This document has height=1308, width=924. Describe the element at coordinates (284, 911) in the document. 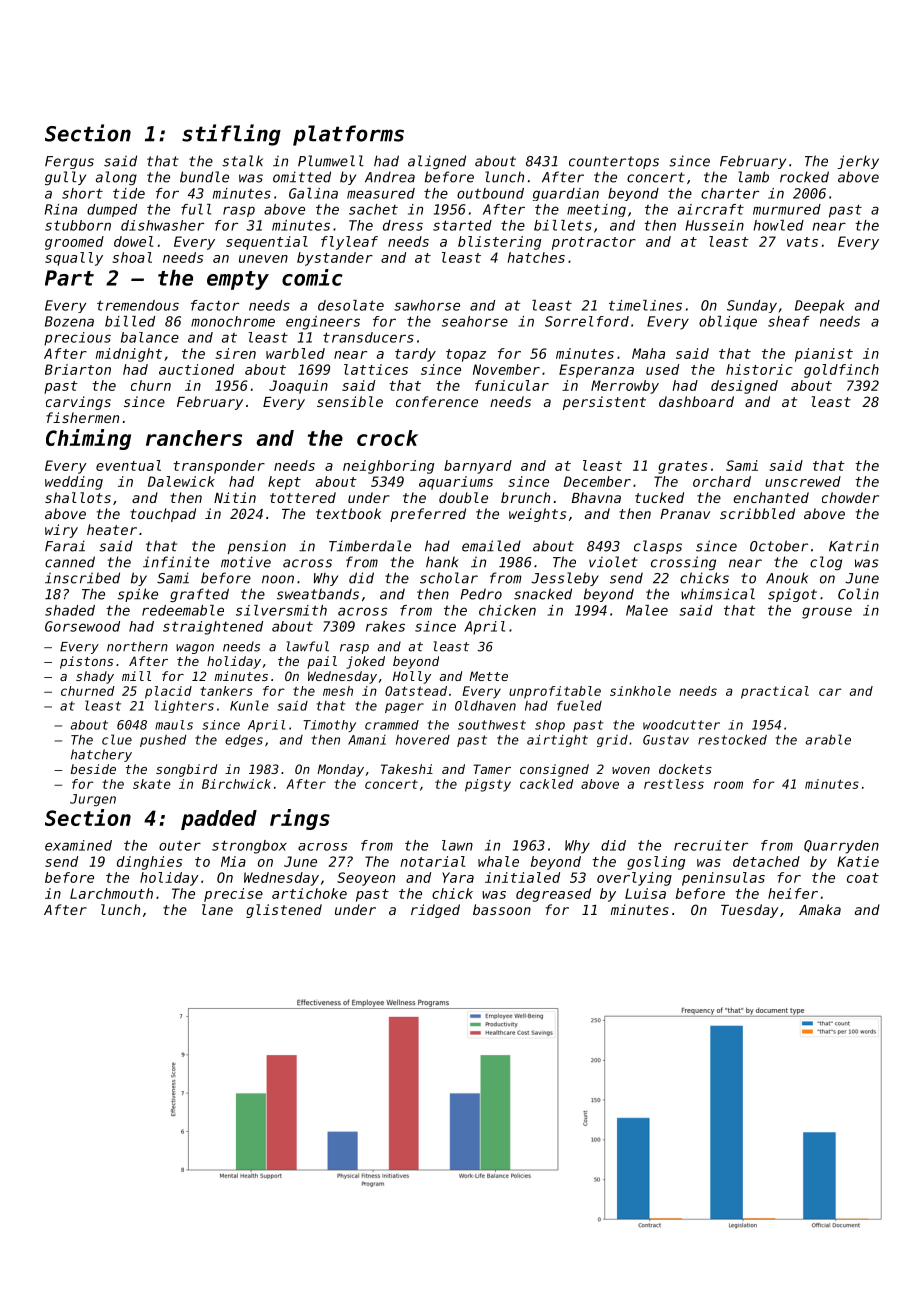

I see `glistened` at that location.
